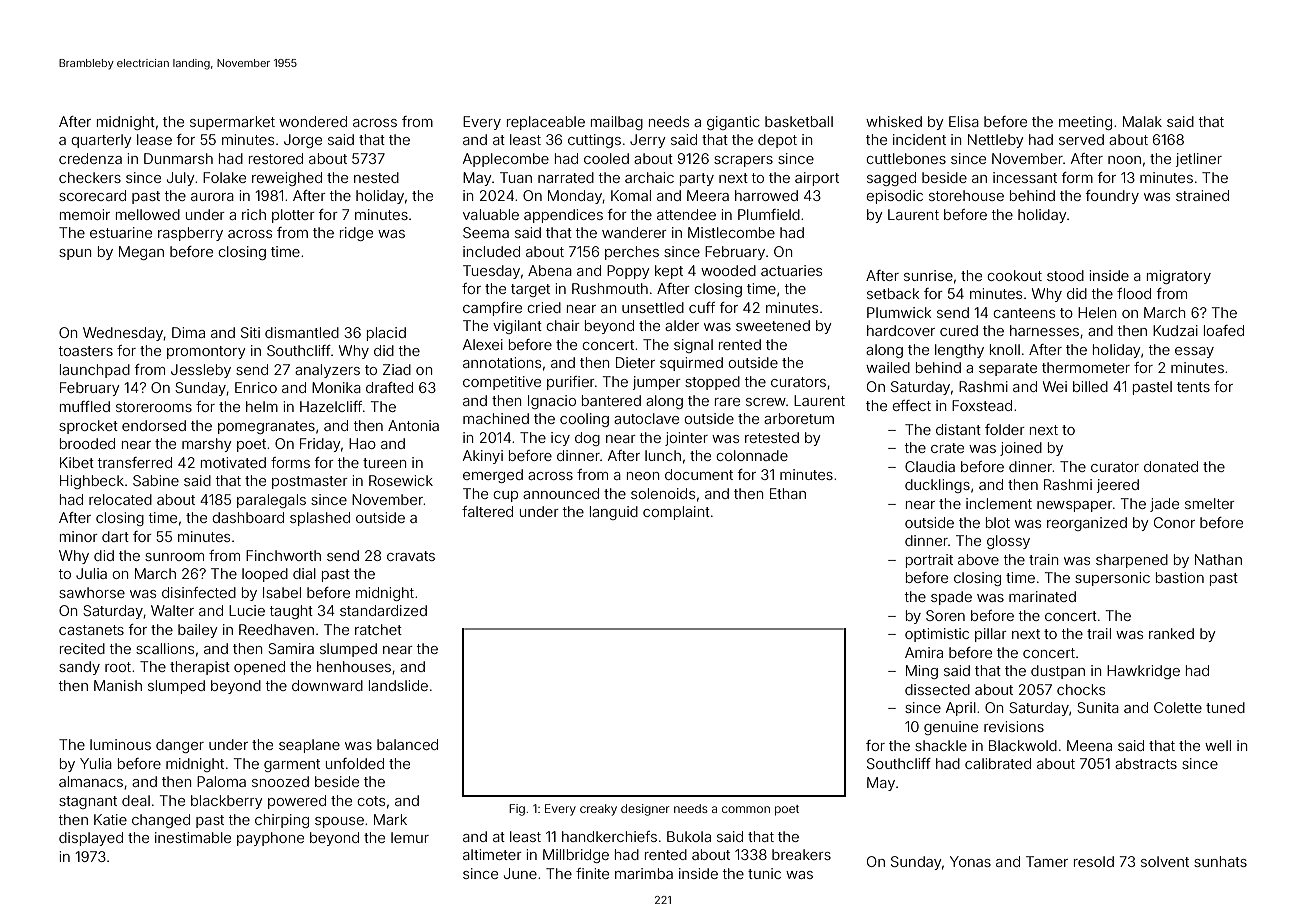 This screenshot has height=924, width=1308. What do you see at coordinates (313, 121) in the screenshot?
I see `wondered` at bounding box center [313, 121].
